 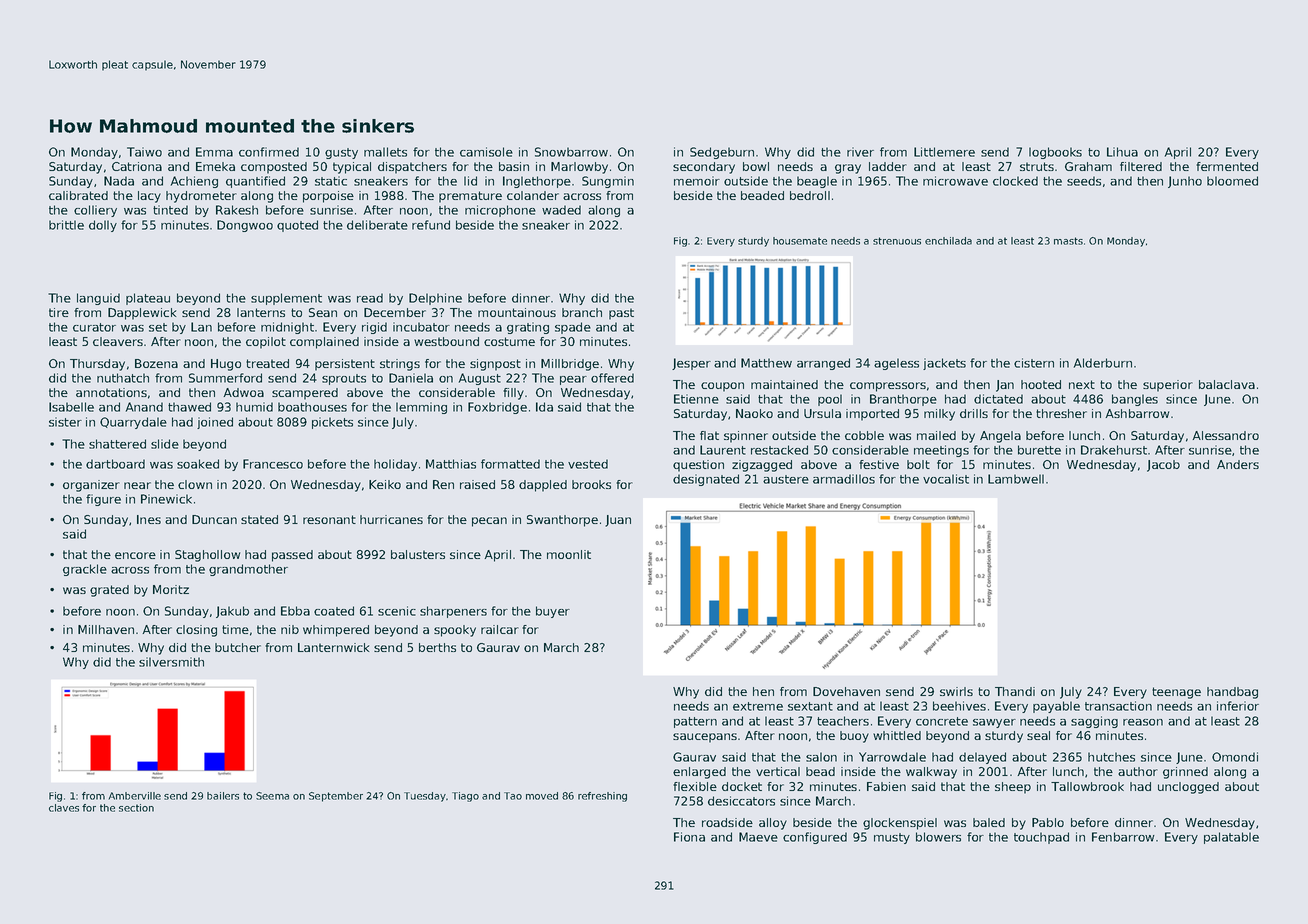 What do you see at coordinates (994, 723) in the image?
I see `sawyer` at bounding box center [994, 723].
